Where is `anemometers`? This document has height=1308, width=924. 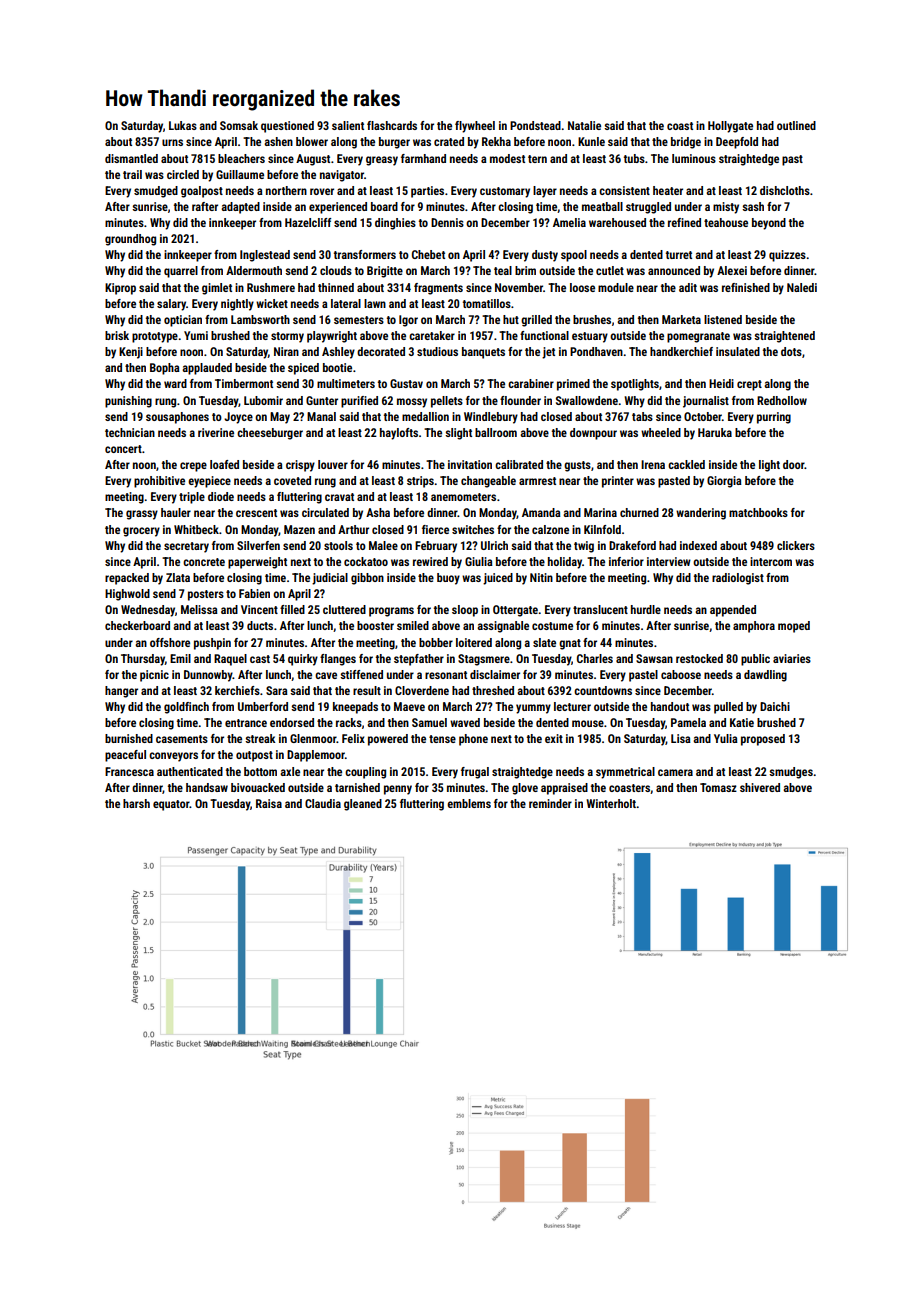
anemometers is located at coordinates (463, 497).
